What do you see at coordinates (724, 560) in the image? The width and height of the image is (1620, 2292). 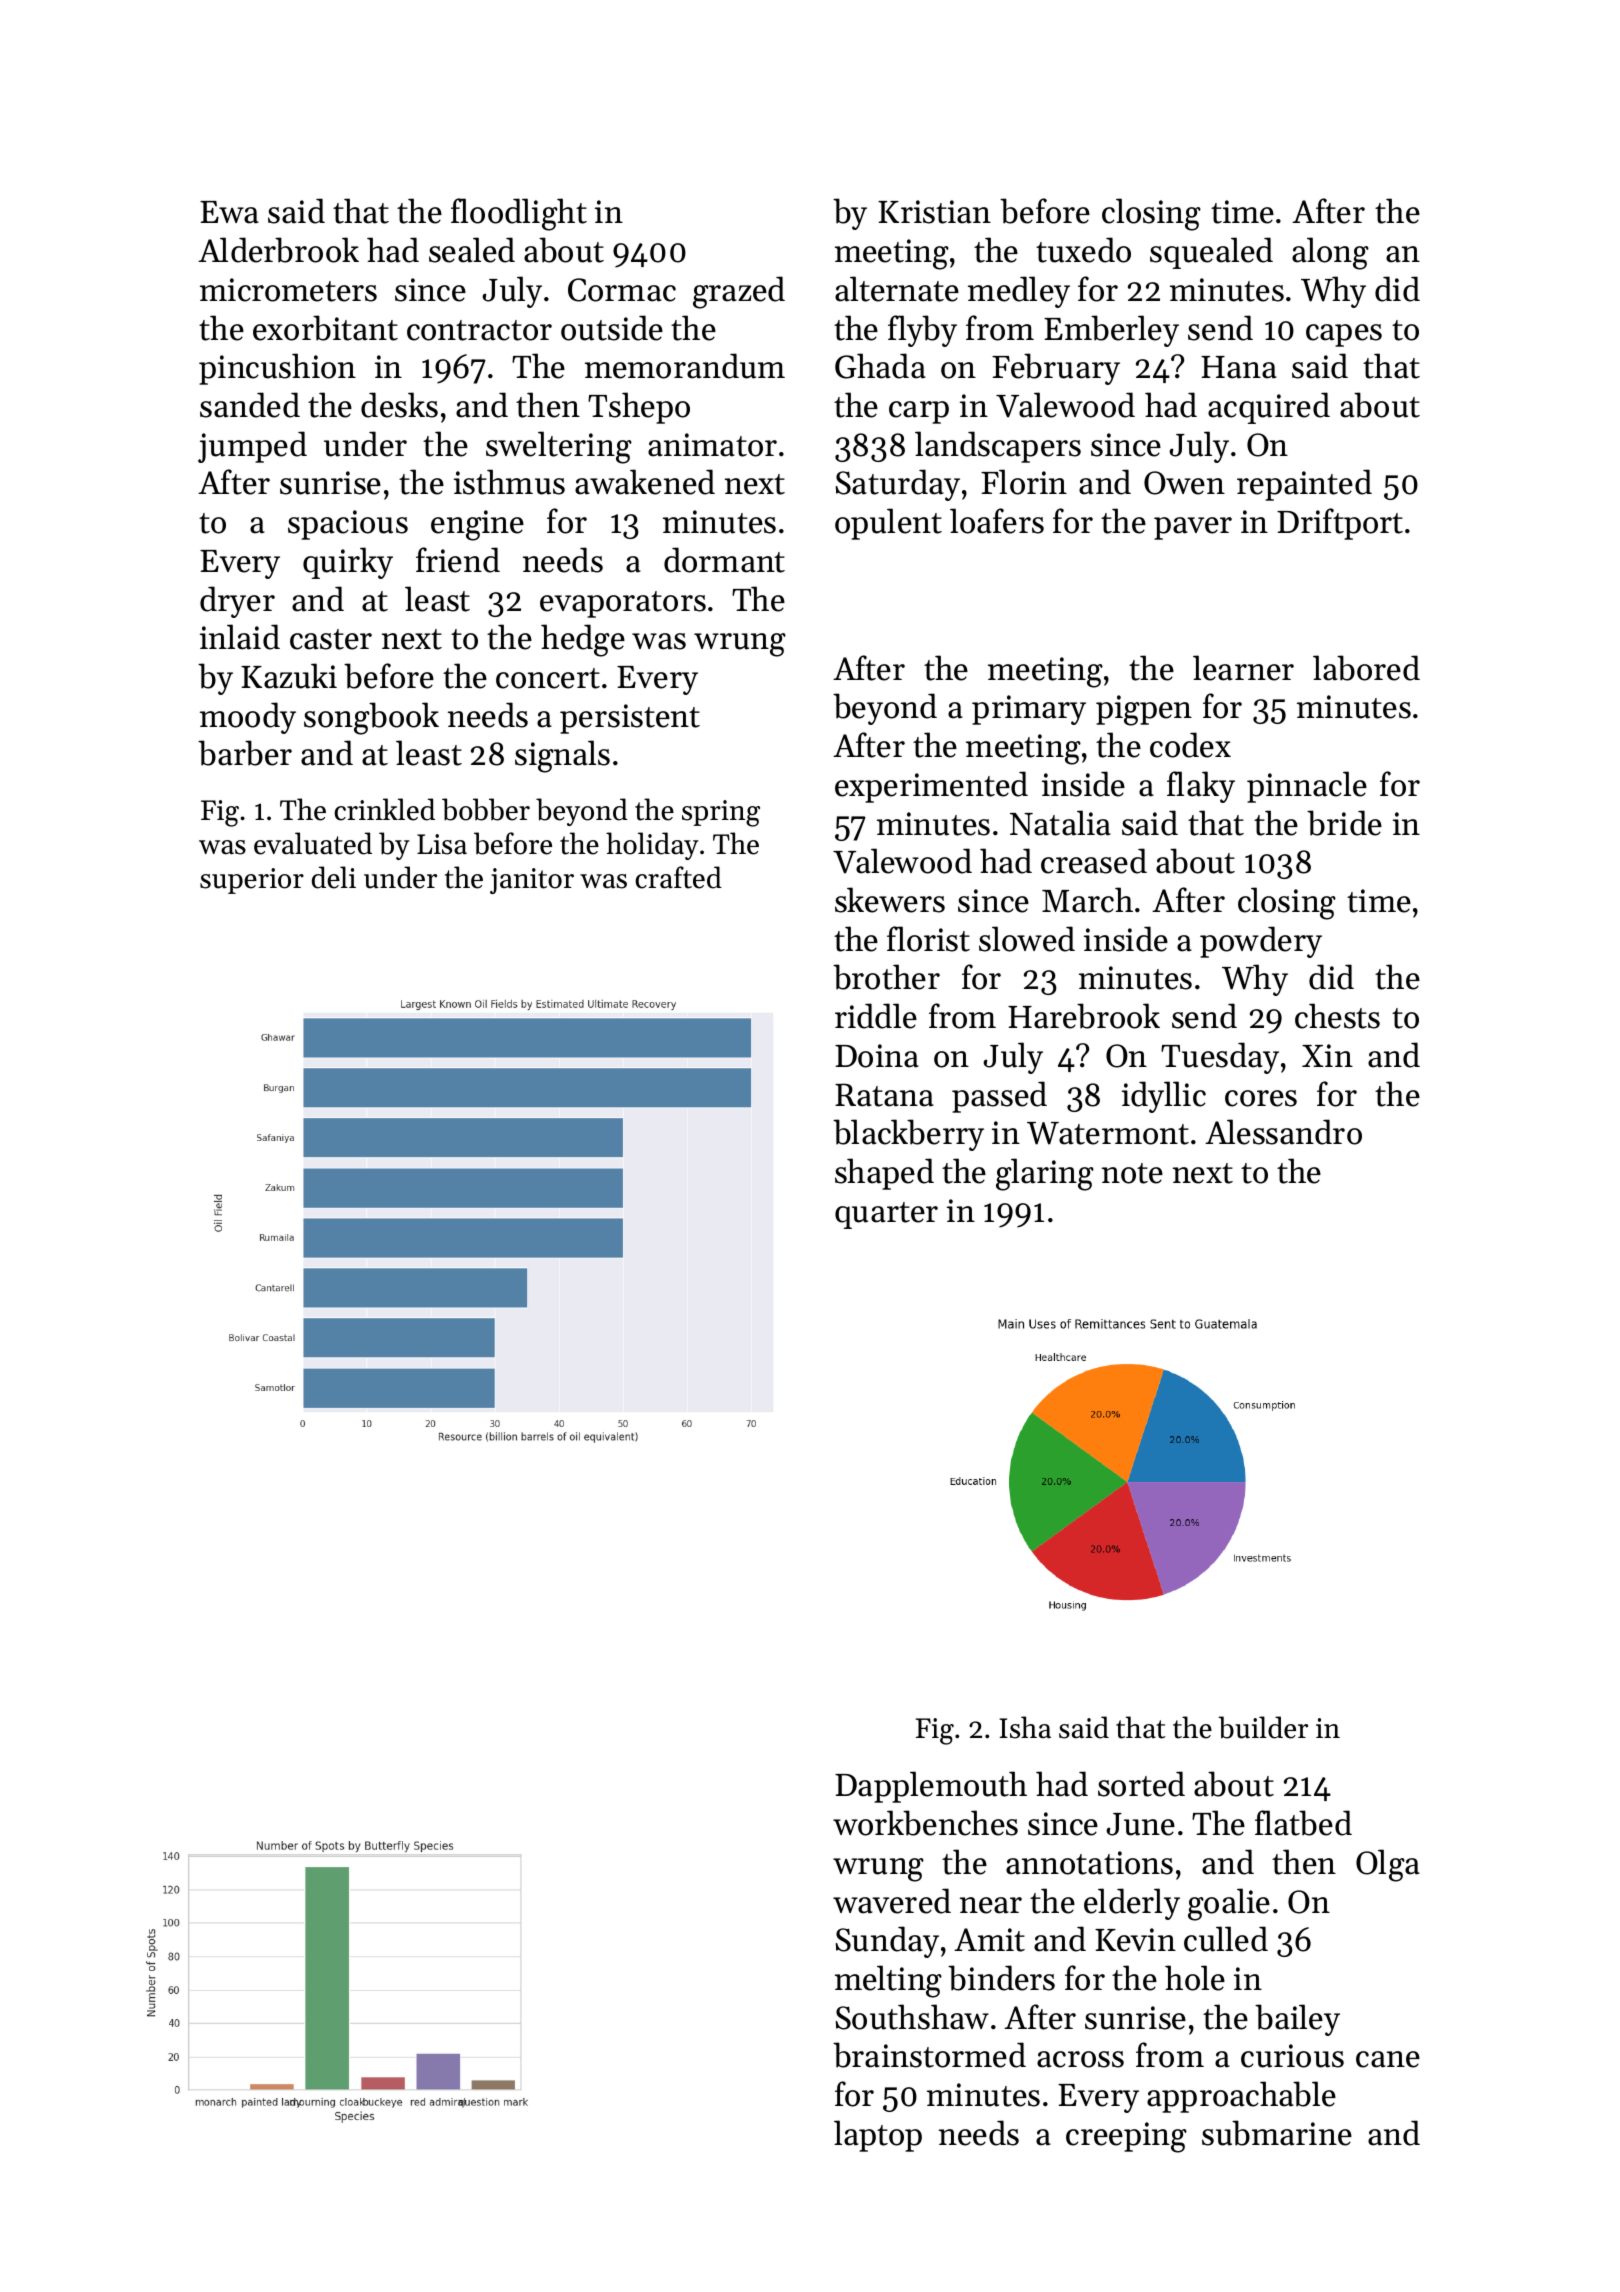 I see `dormant` at bounding box center [724, 560].
